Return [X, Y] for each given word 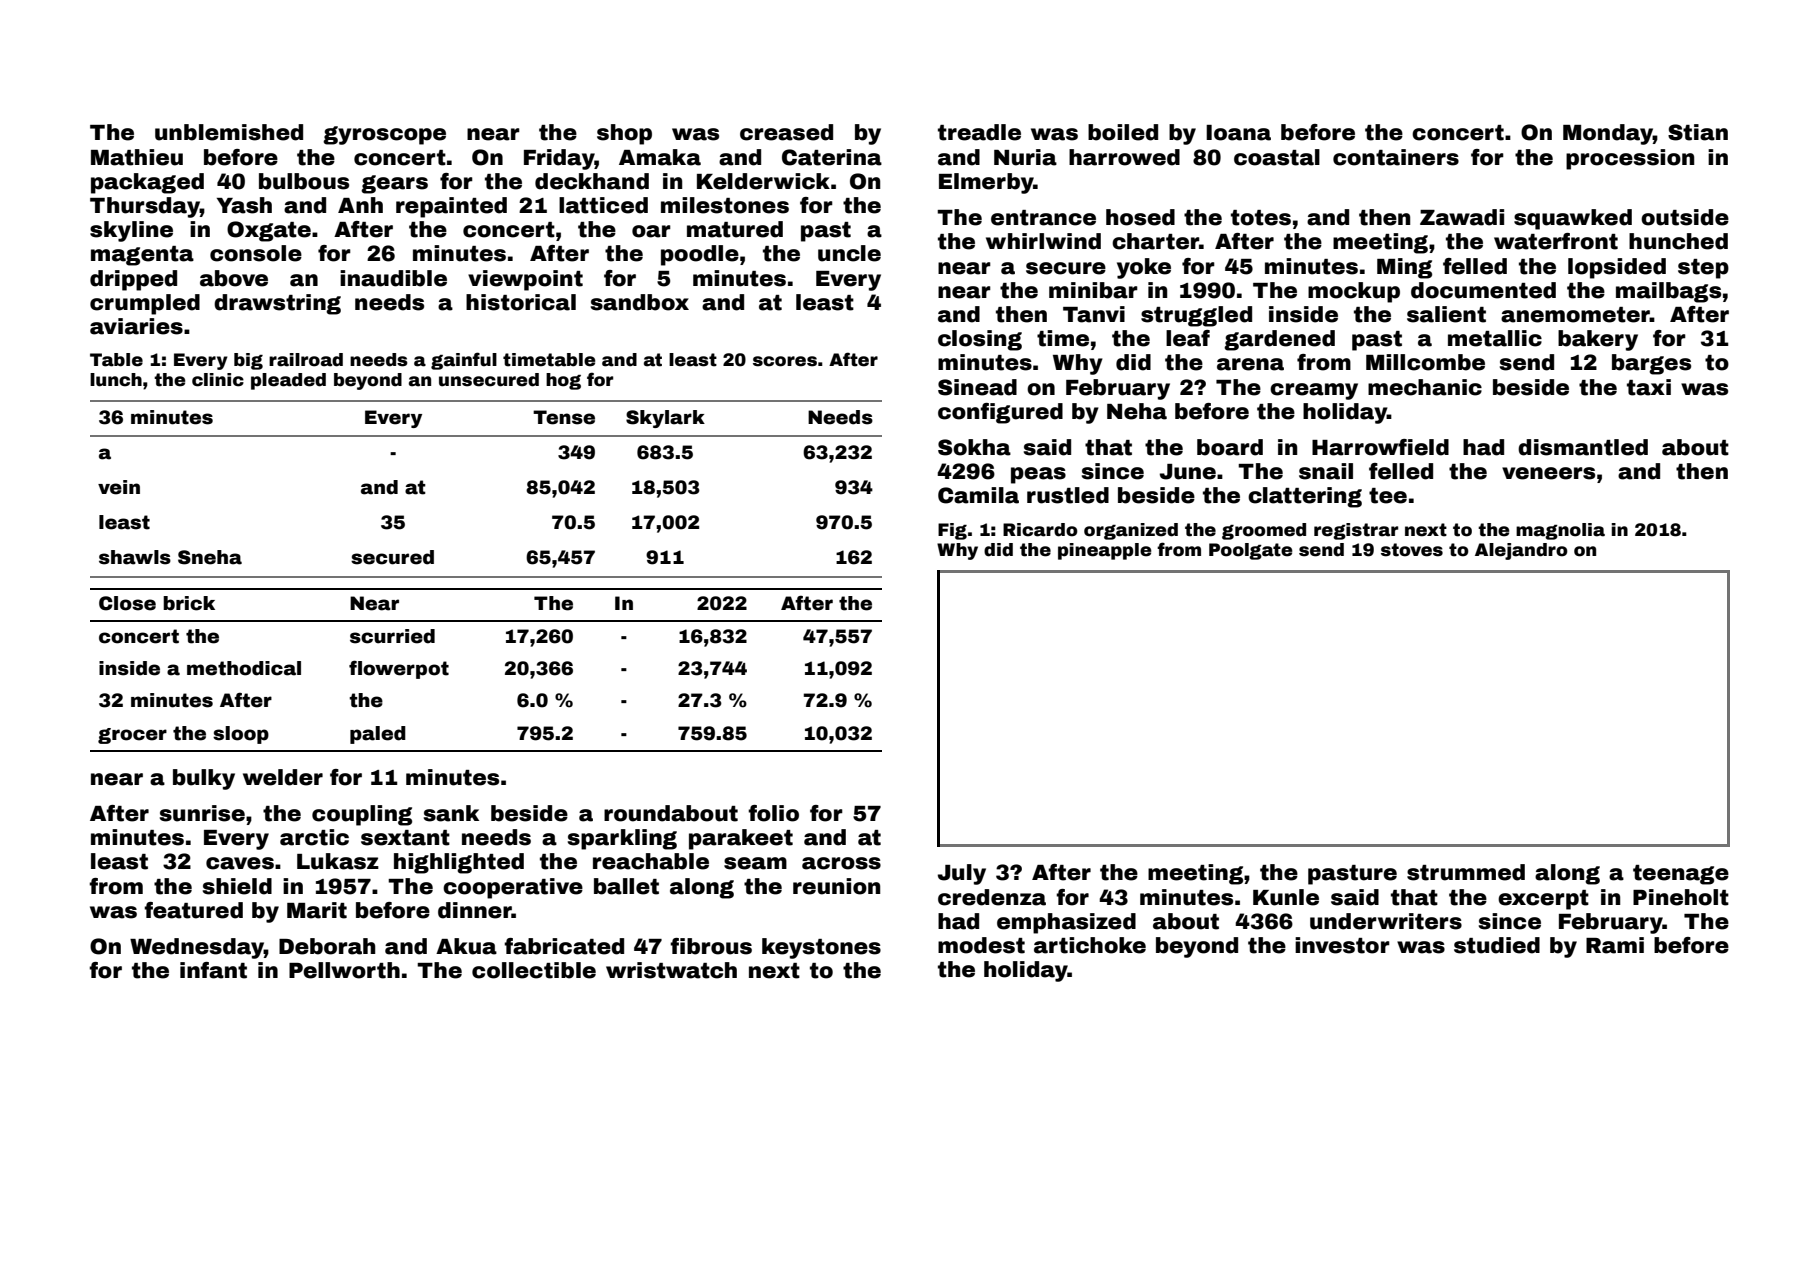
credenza [992, 897]
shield [237, 886]
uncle [849, 253]
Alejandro [1521, 551]
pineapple [1104, 551]
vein [119, 487]
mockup [1354, 292]
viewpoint [525, 280]
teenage [1681, 875]
